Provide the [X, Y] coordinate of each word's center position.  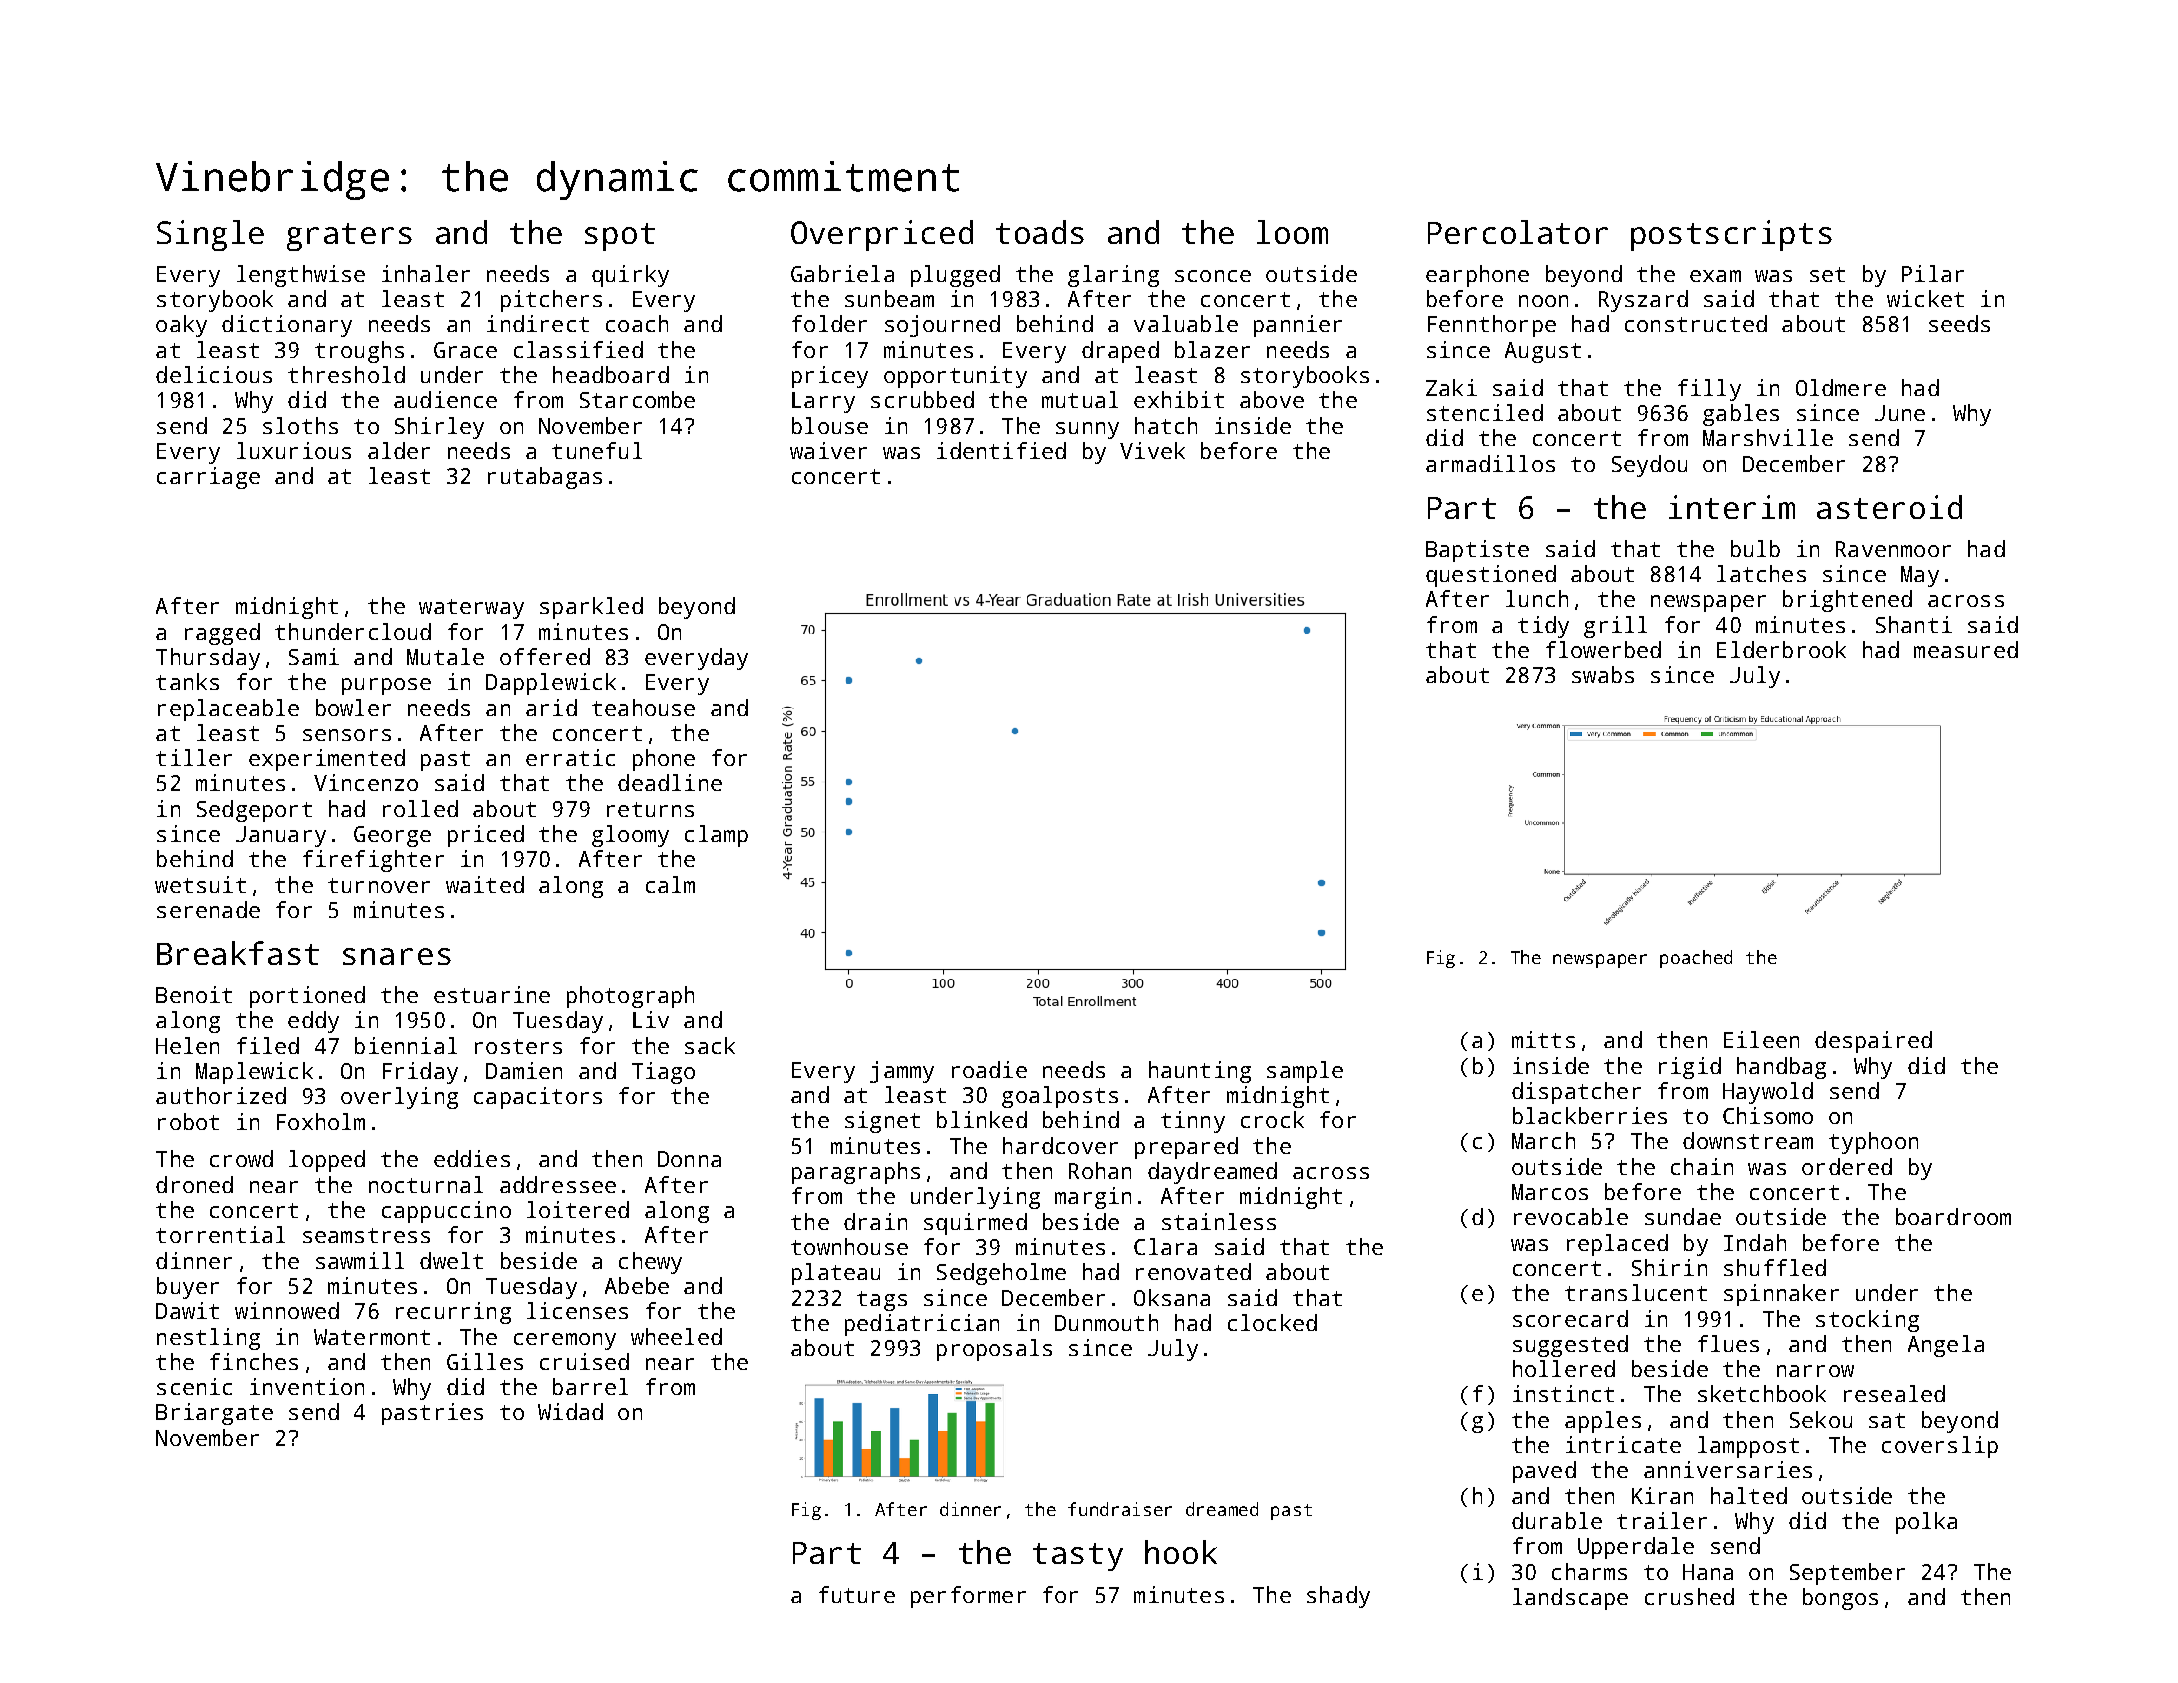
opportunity [955, 377]
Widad [570, 1411]
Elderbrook [1781, 649]
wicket [1925, 298]
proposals [994, 1350]
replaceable [228, 710]
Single [210, 235]
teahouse [643, 707]
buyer [188, 1288]
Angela [1946, 1346]
